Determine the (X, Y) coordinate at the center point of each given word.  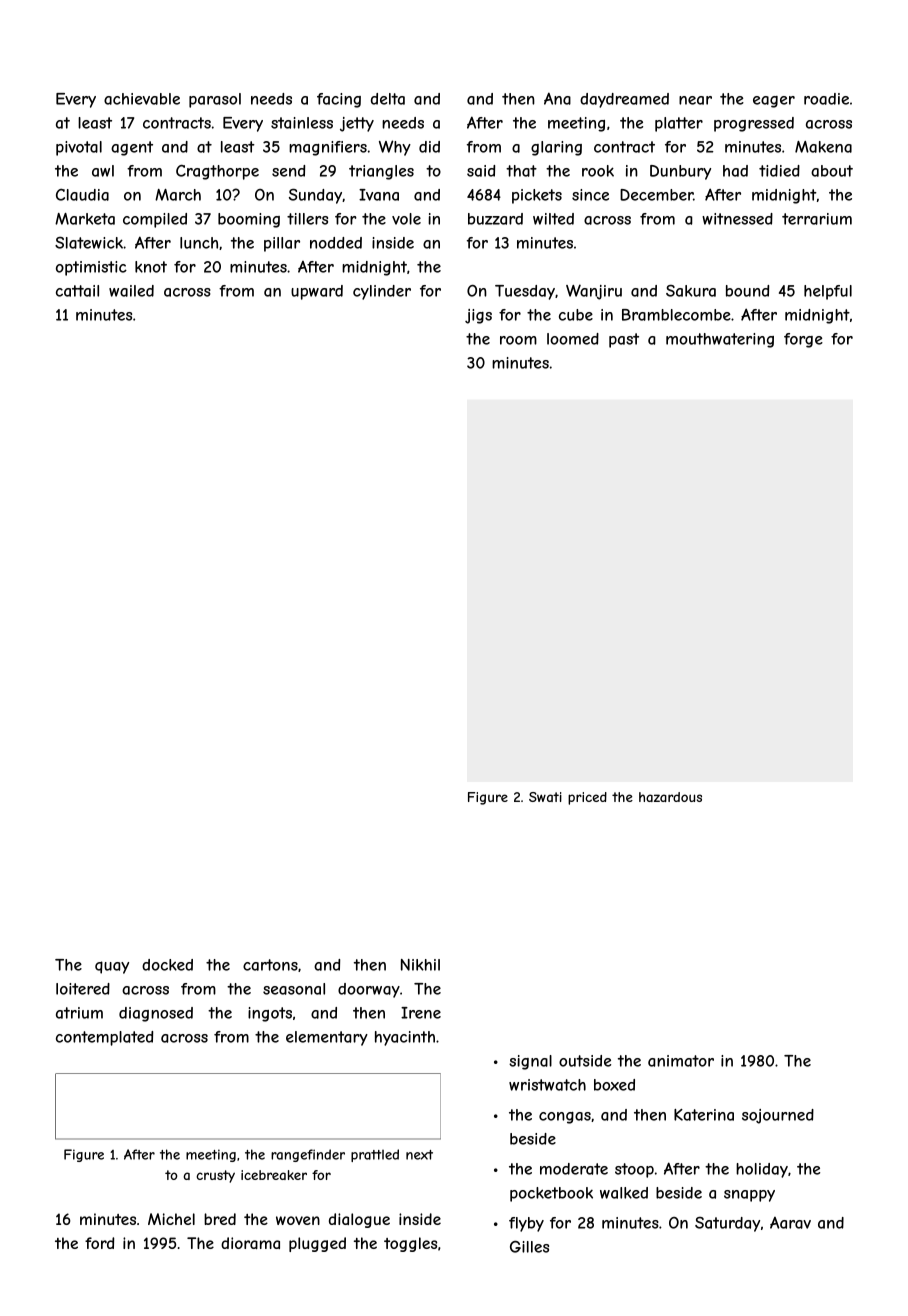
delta (388, 99)
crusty (215, 1176)
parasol (215, 100)
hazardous (670, 797)
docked (167, 965)
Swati (545, 797)
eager (774, 102)
